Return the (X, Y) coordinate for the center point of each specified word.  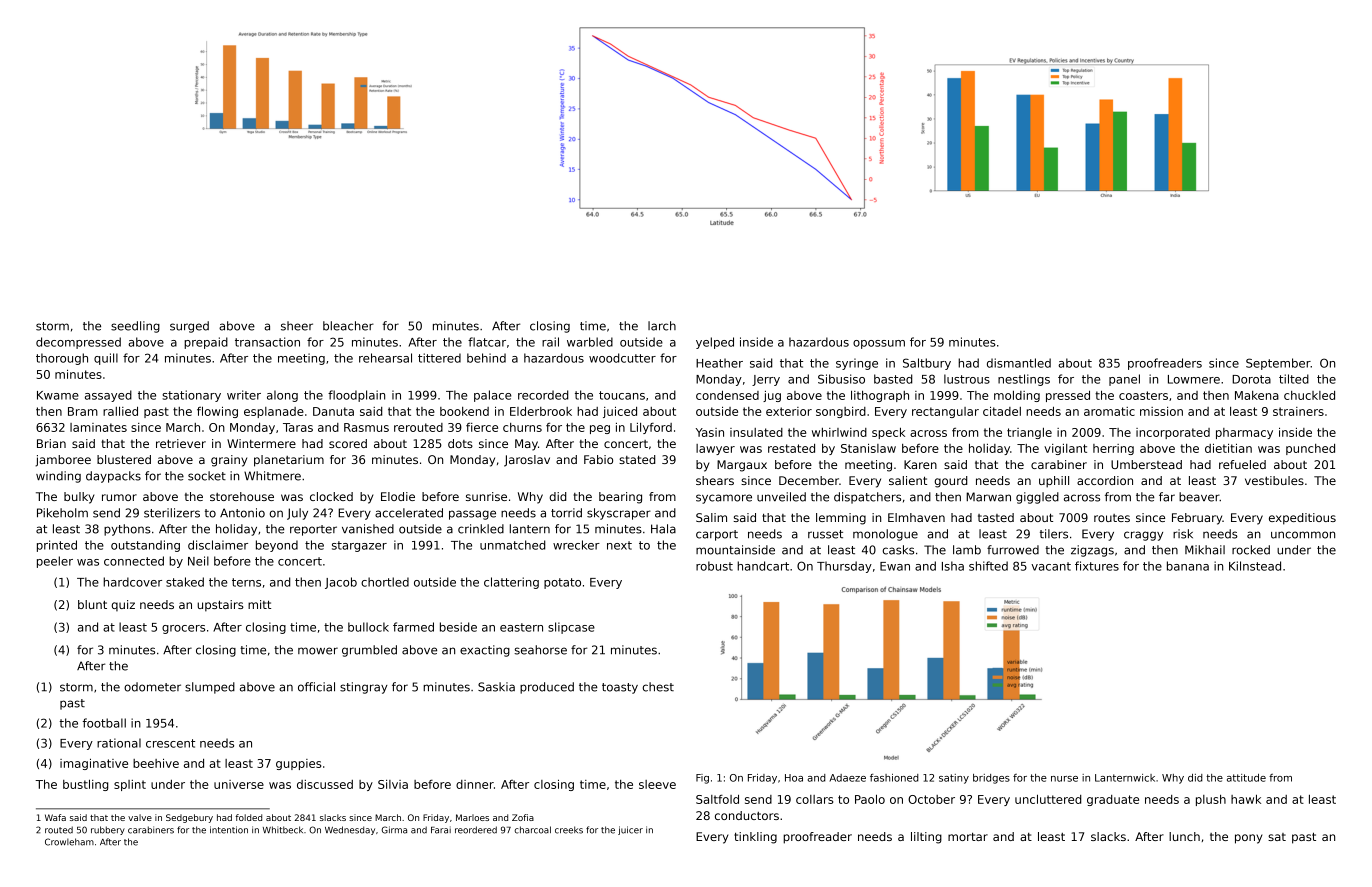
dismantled (1019, 363)
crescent (170, 743)
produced (547, 688)
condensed (727, 395)
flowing (217, 412)
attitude (1246, 778)
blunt (92, 604)
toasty (620, 688)
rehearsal (385, 358)
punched (1310, 449)
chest (658, 687)
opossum (879, 344)
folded (248, 817)
